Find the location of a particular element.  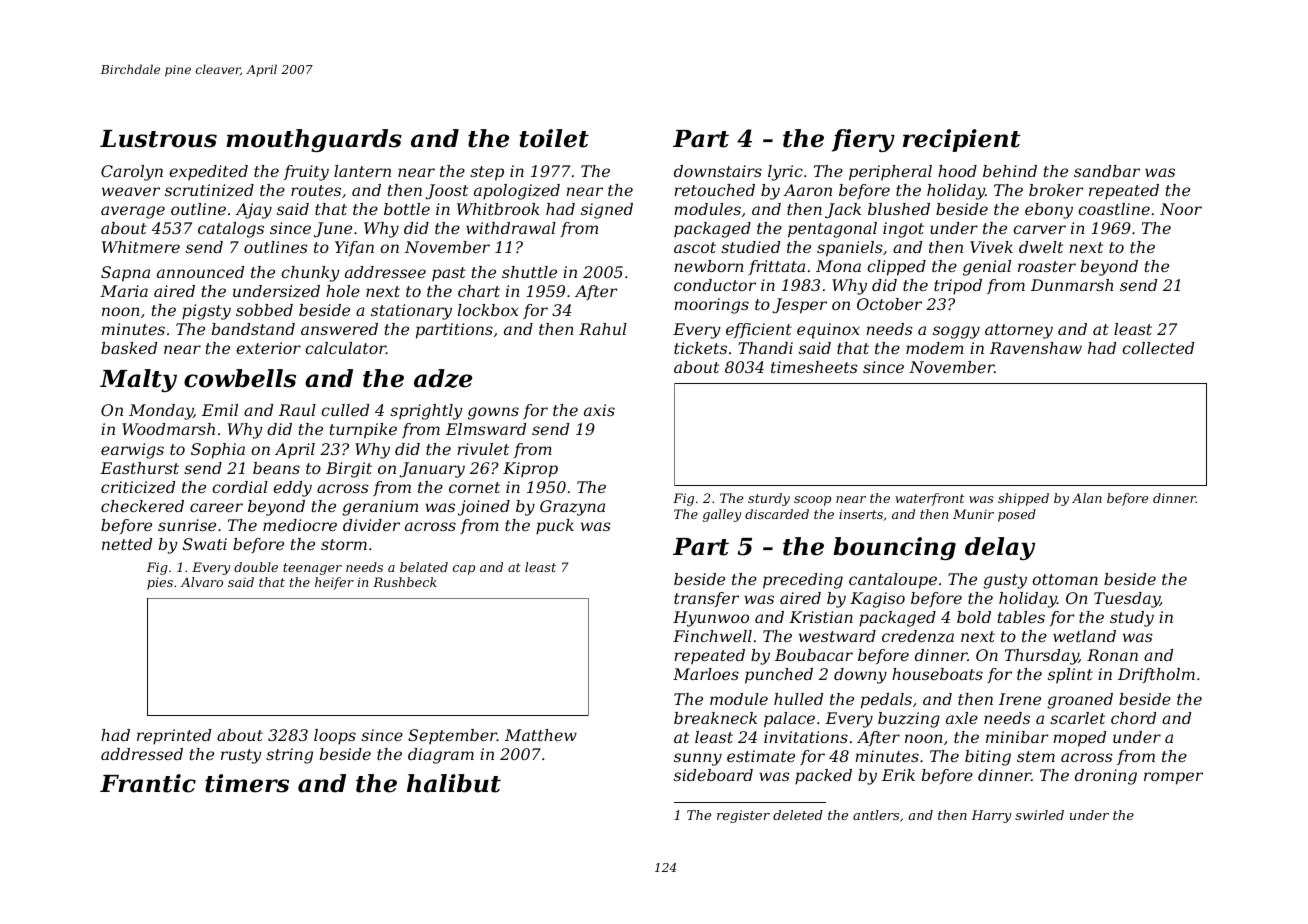

Monday is located at coordinates (161, 412).
